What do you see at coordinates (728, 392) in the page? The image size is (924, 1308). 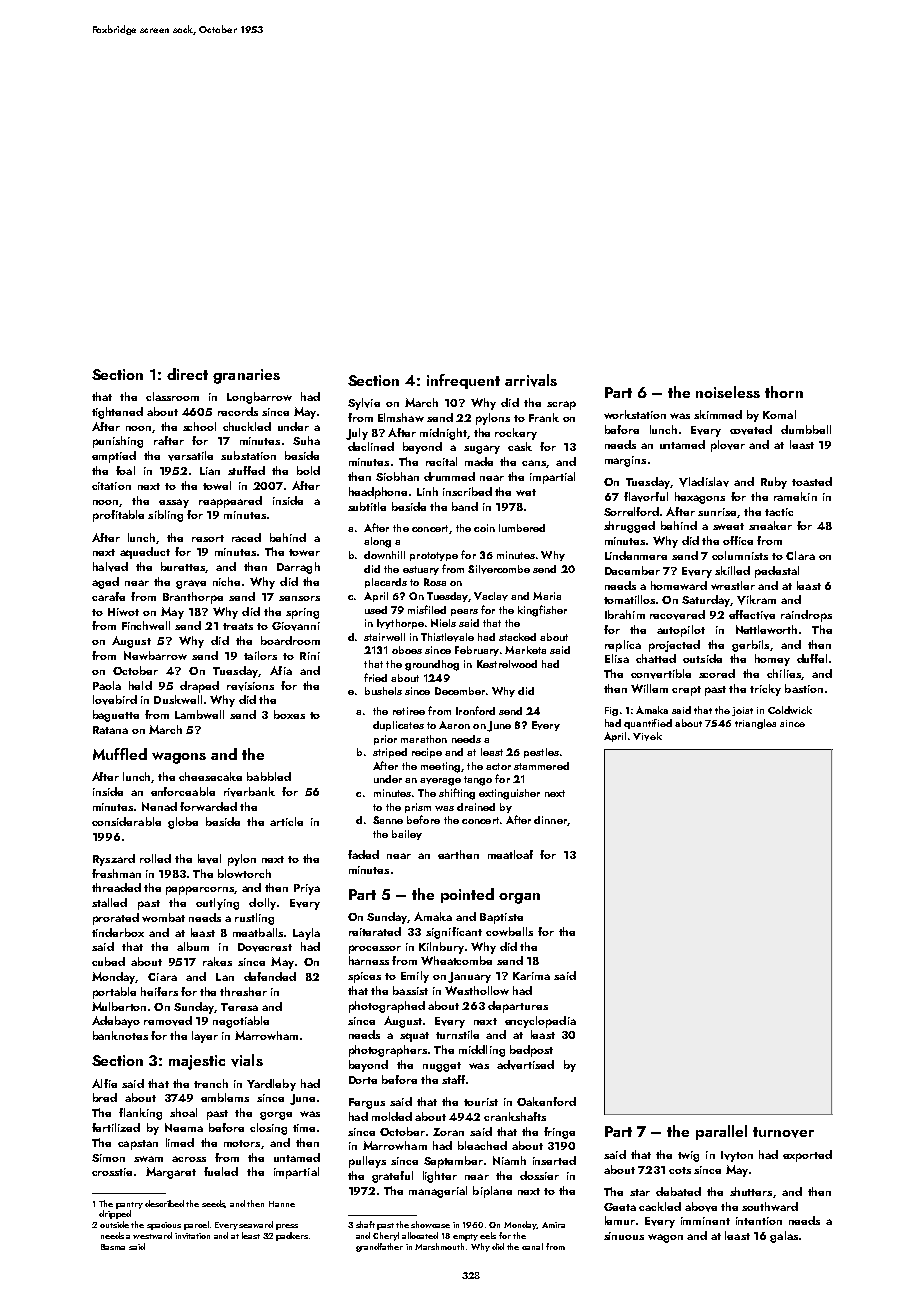 I see `noiseless` at bounding box center [728, 392].
